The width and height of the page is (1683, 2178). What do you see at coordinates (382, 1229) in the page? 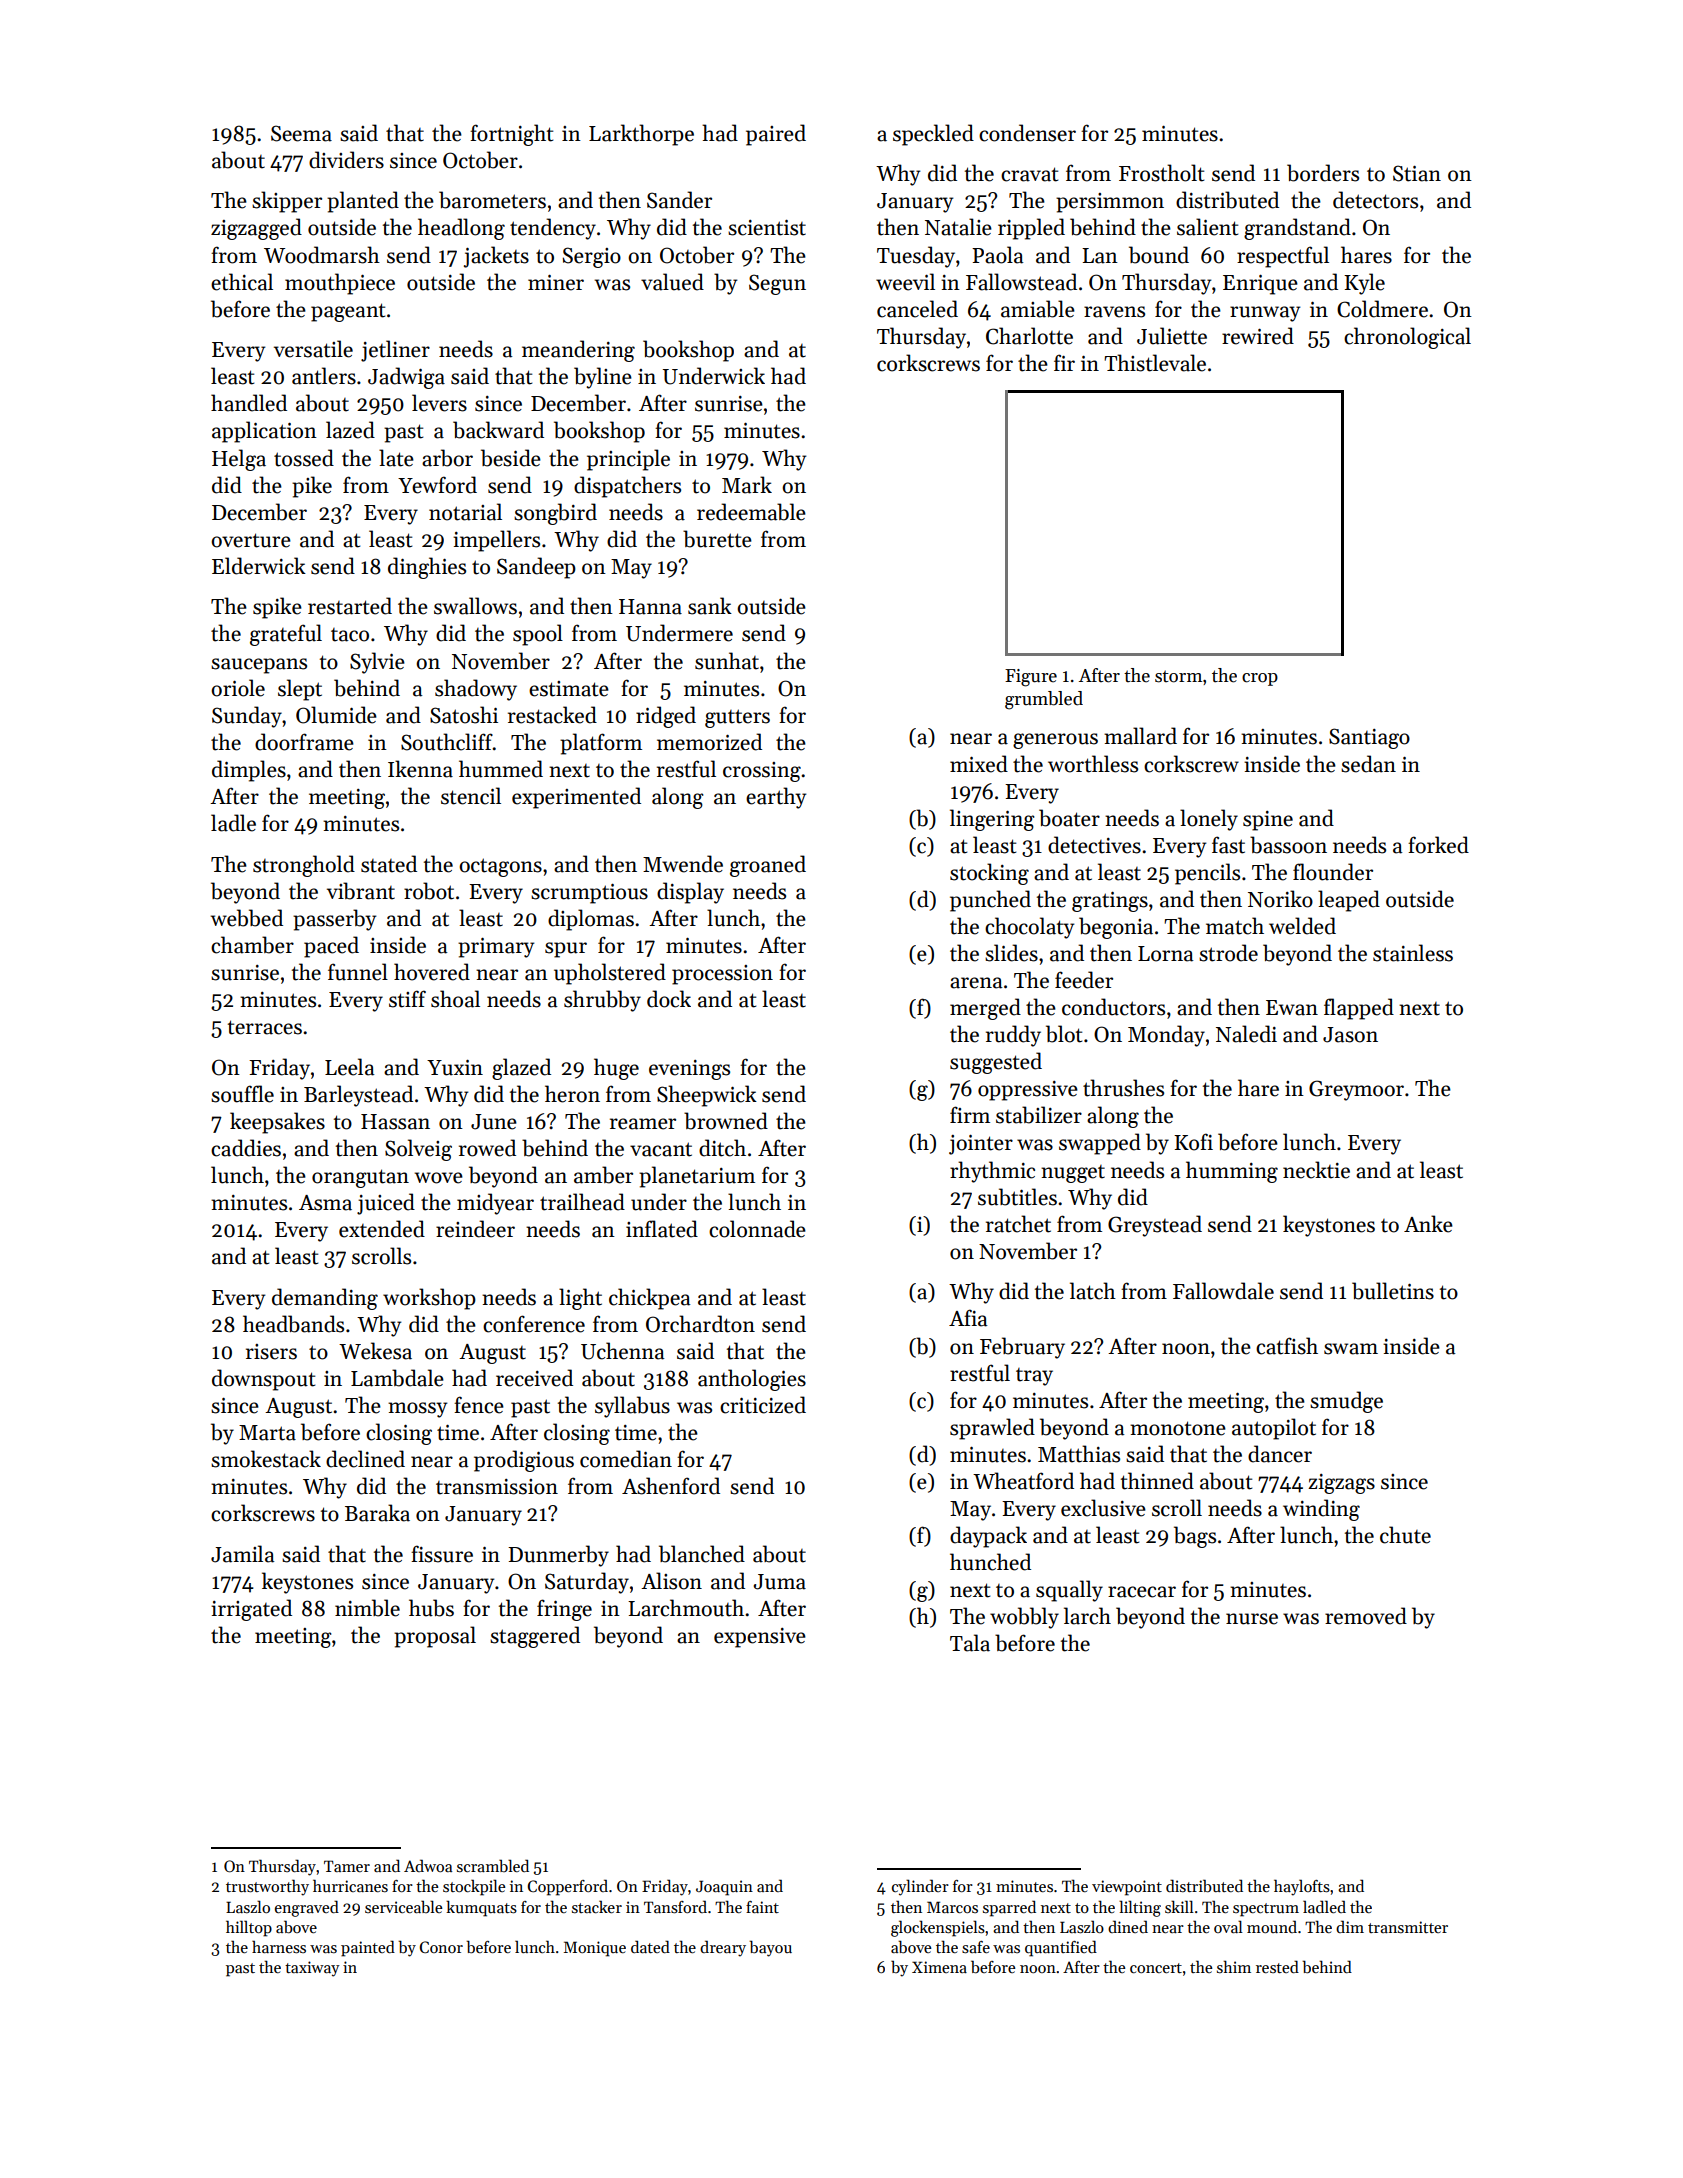
I see `extended` at bounding box center [382, 1229].
